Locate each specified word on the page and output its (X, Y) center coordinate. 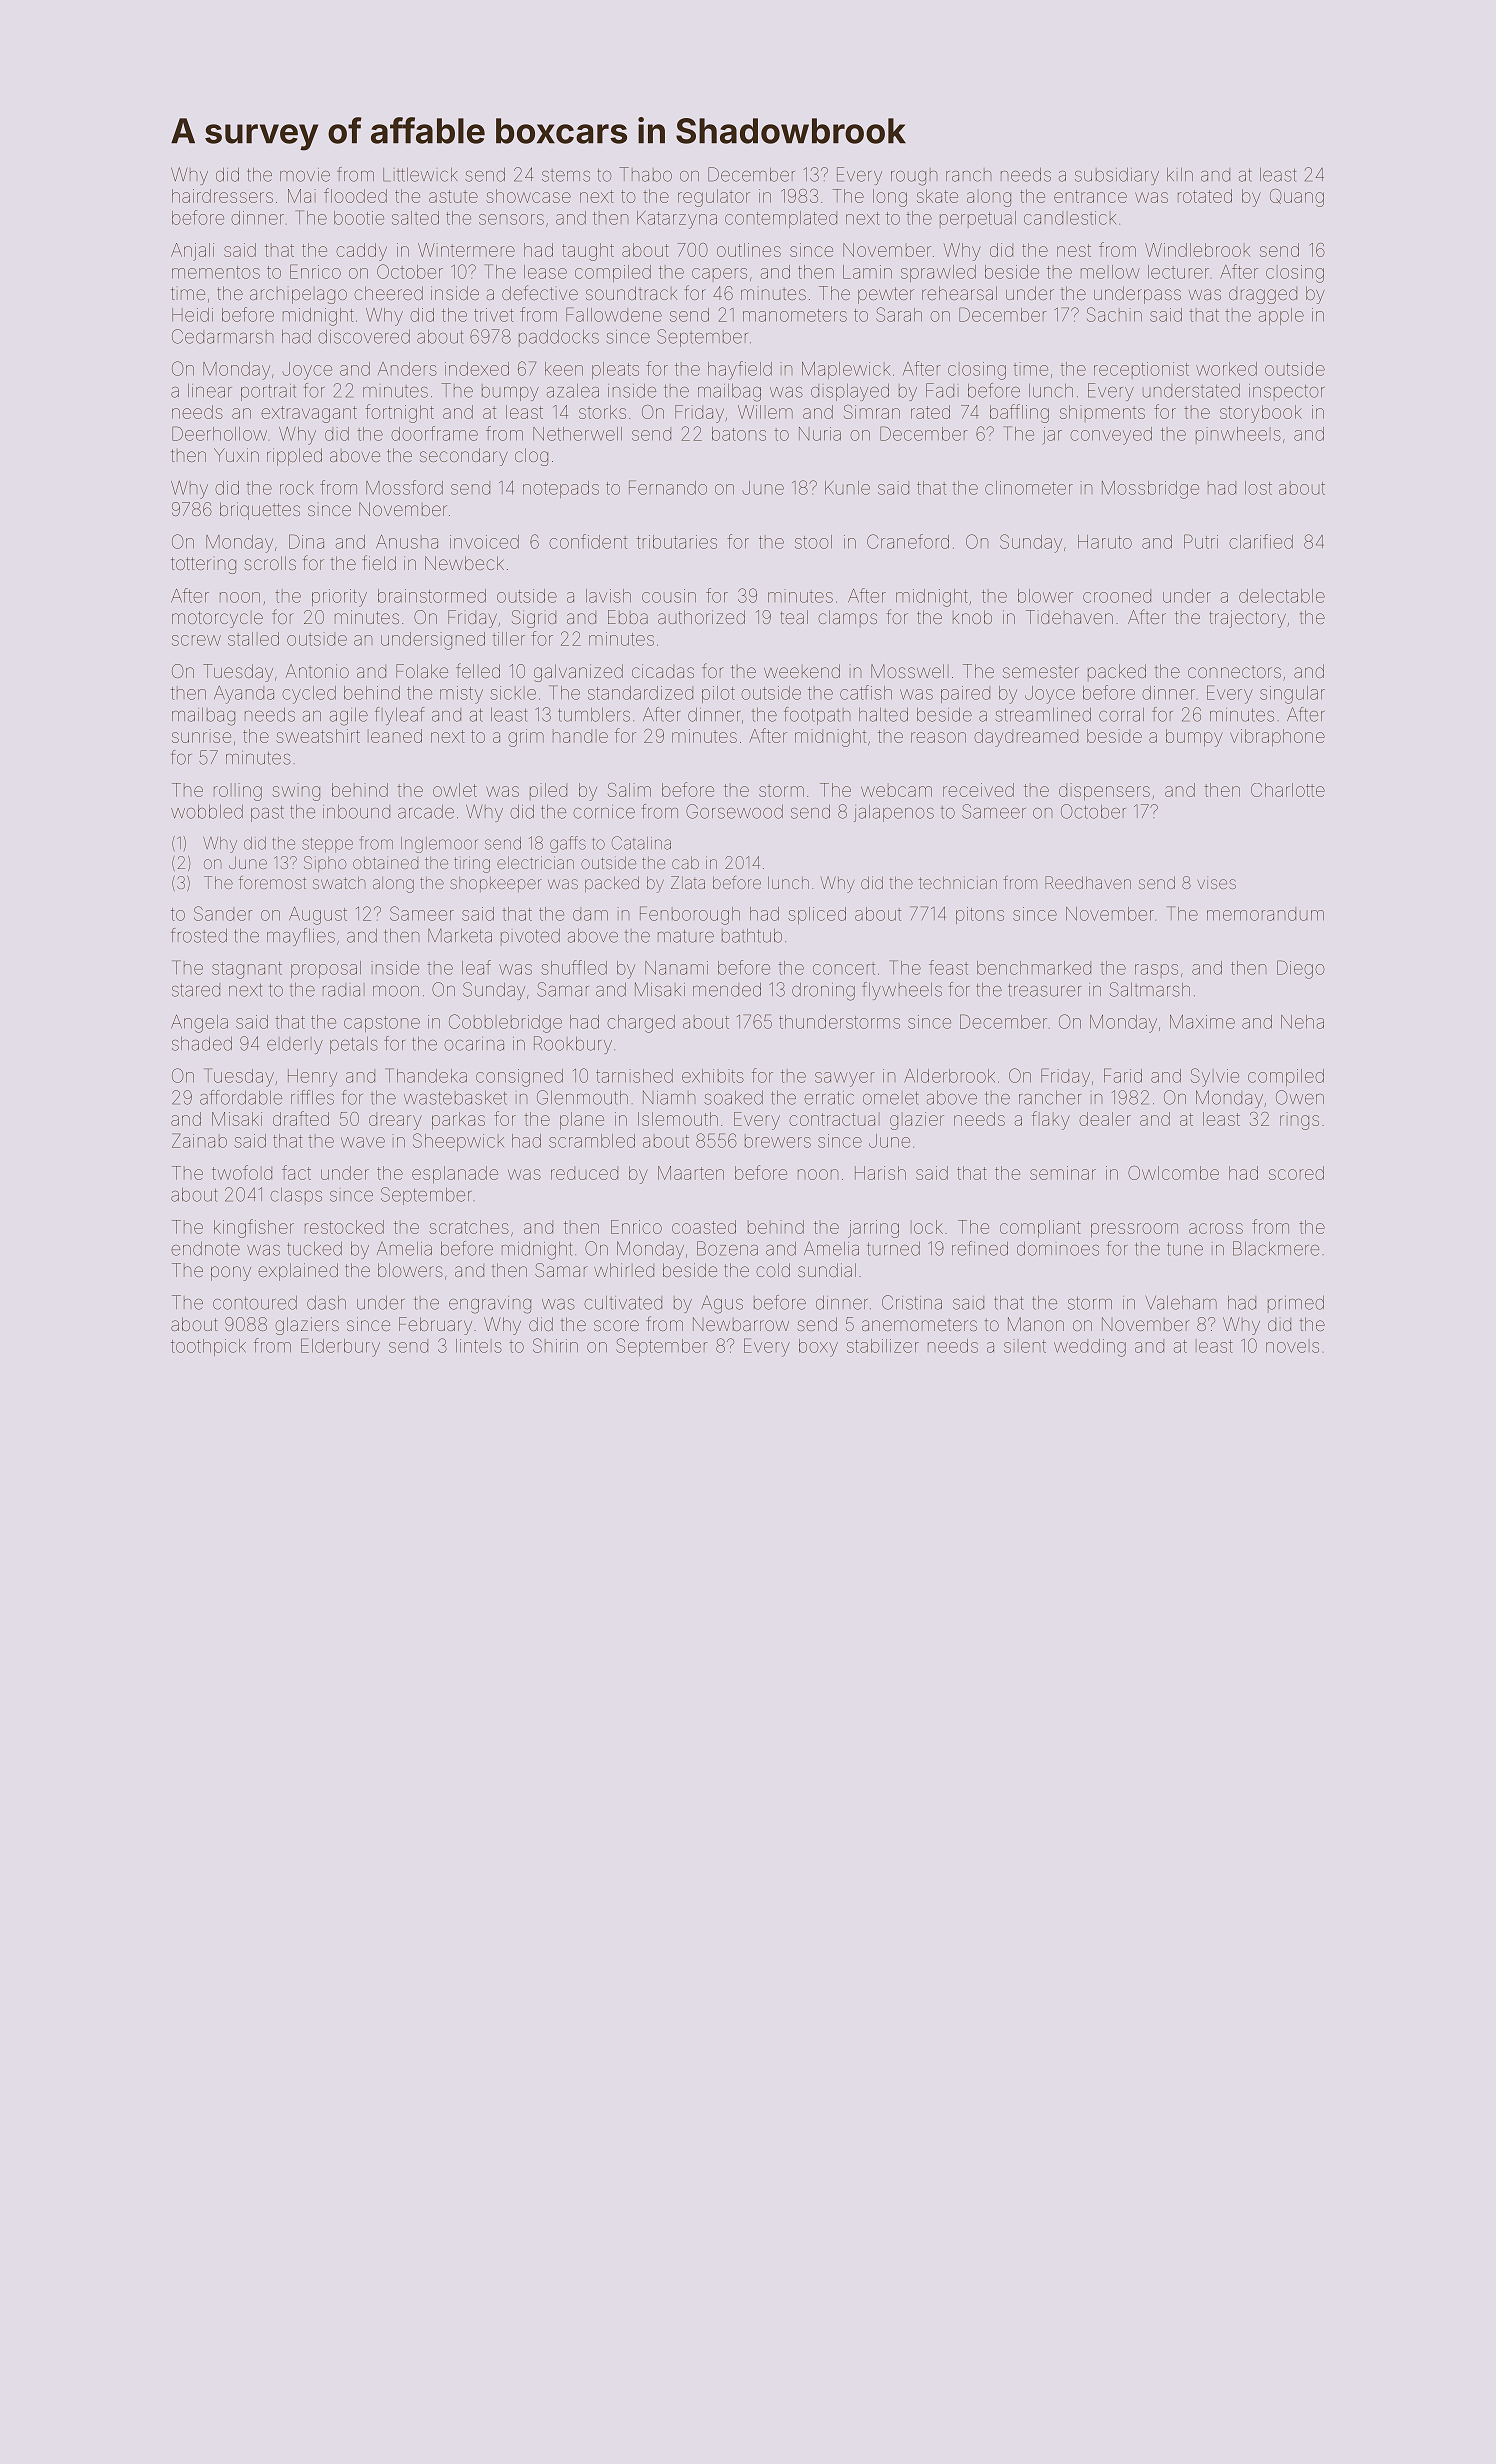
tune (1185, 1249)
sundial (827, 1270)
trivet (494, 315)
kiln (1180, 174)
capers (719, 275)
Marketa (460, 936)
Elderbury (340, 1347)
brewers (778, 1141)
